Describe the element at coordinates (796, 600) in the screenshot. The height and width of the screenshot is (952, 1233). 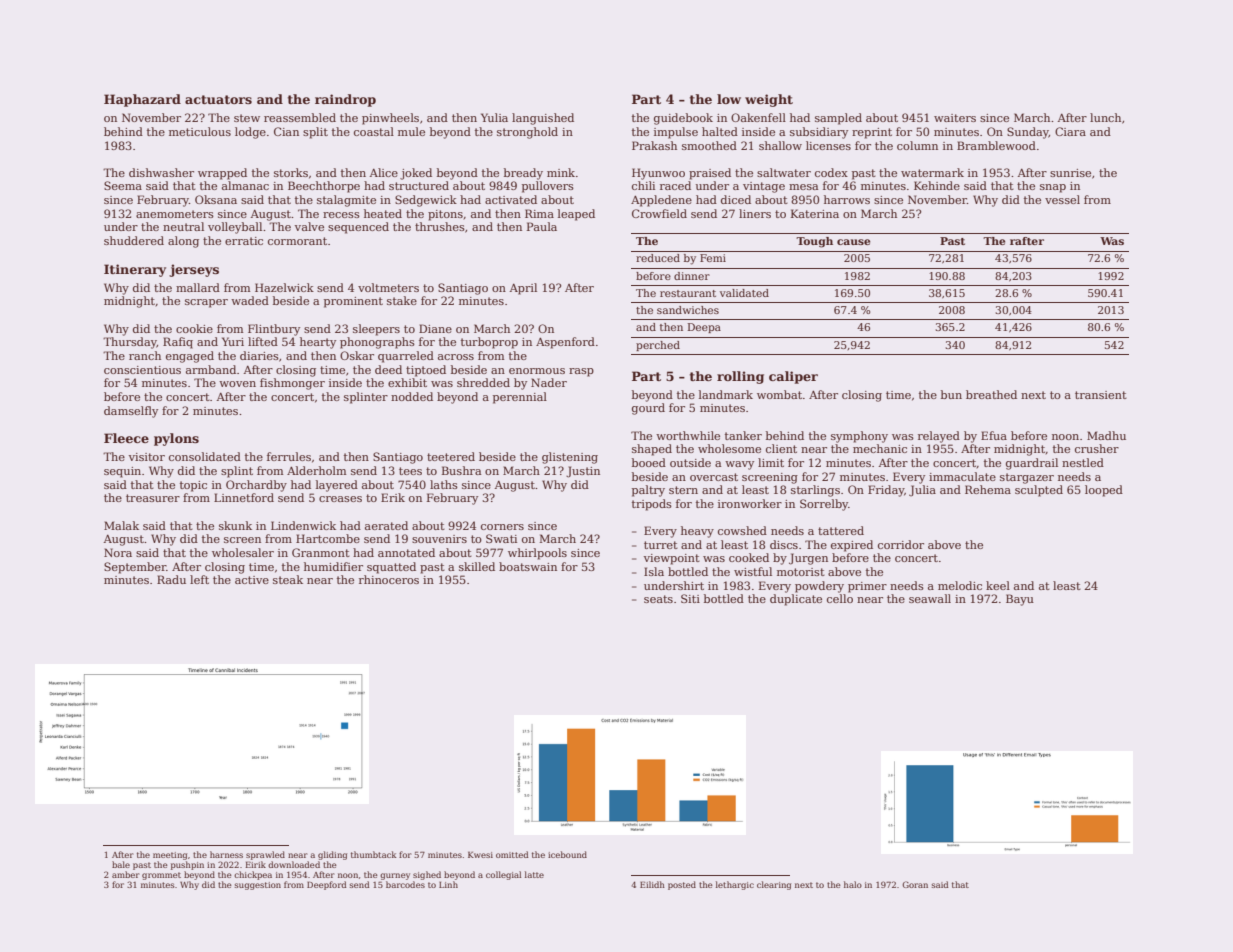
I see `duplicate` at that location.
